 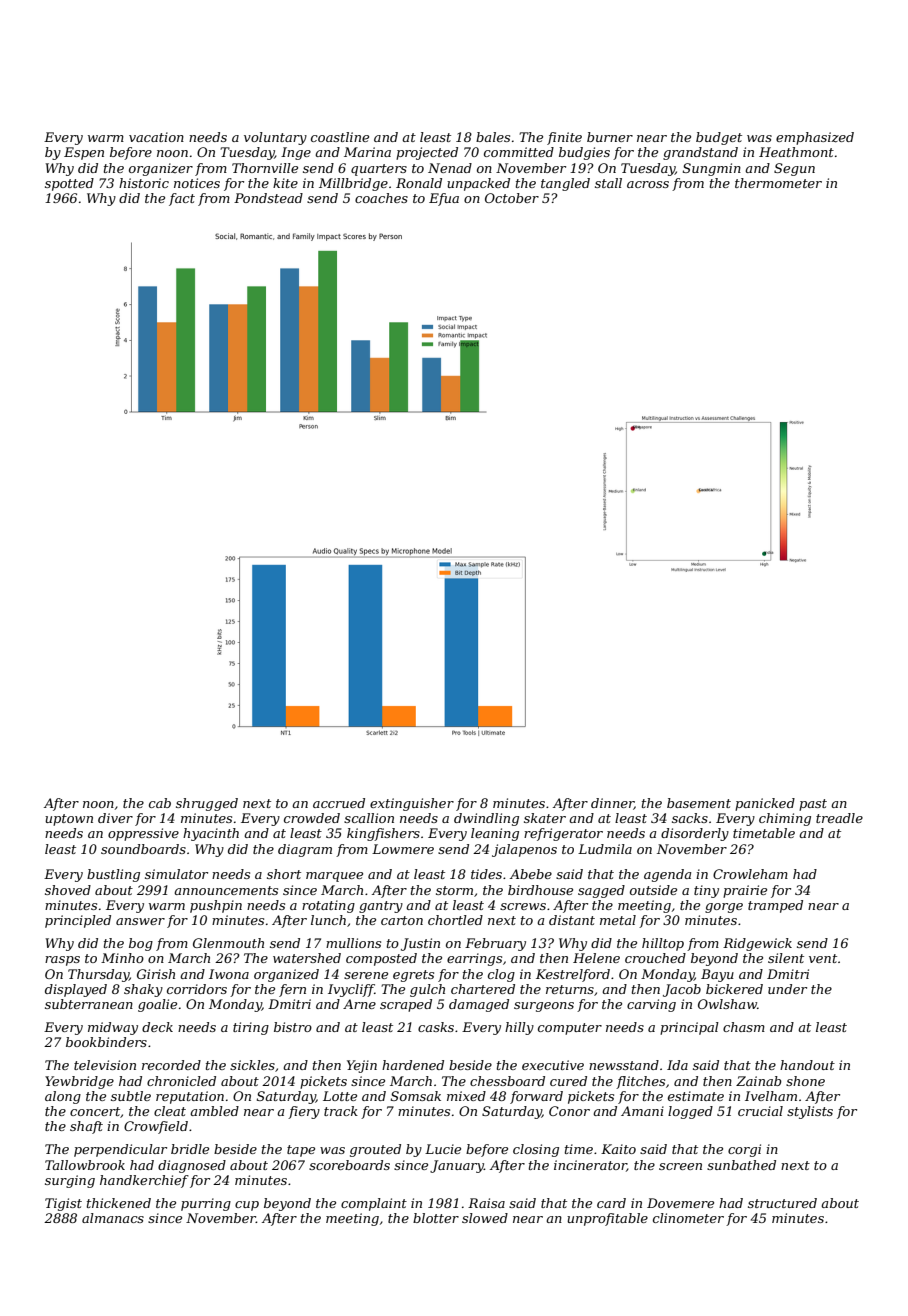 I want to click on Heathmont, so click(x=796, y=152).
